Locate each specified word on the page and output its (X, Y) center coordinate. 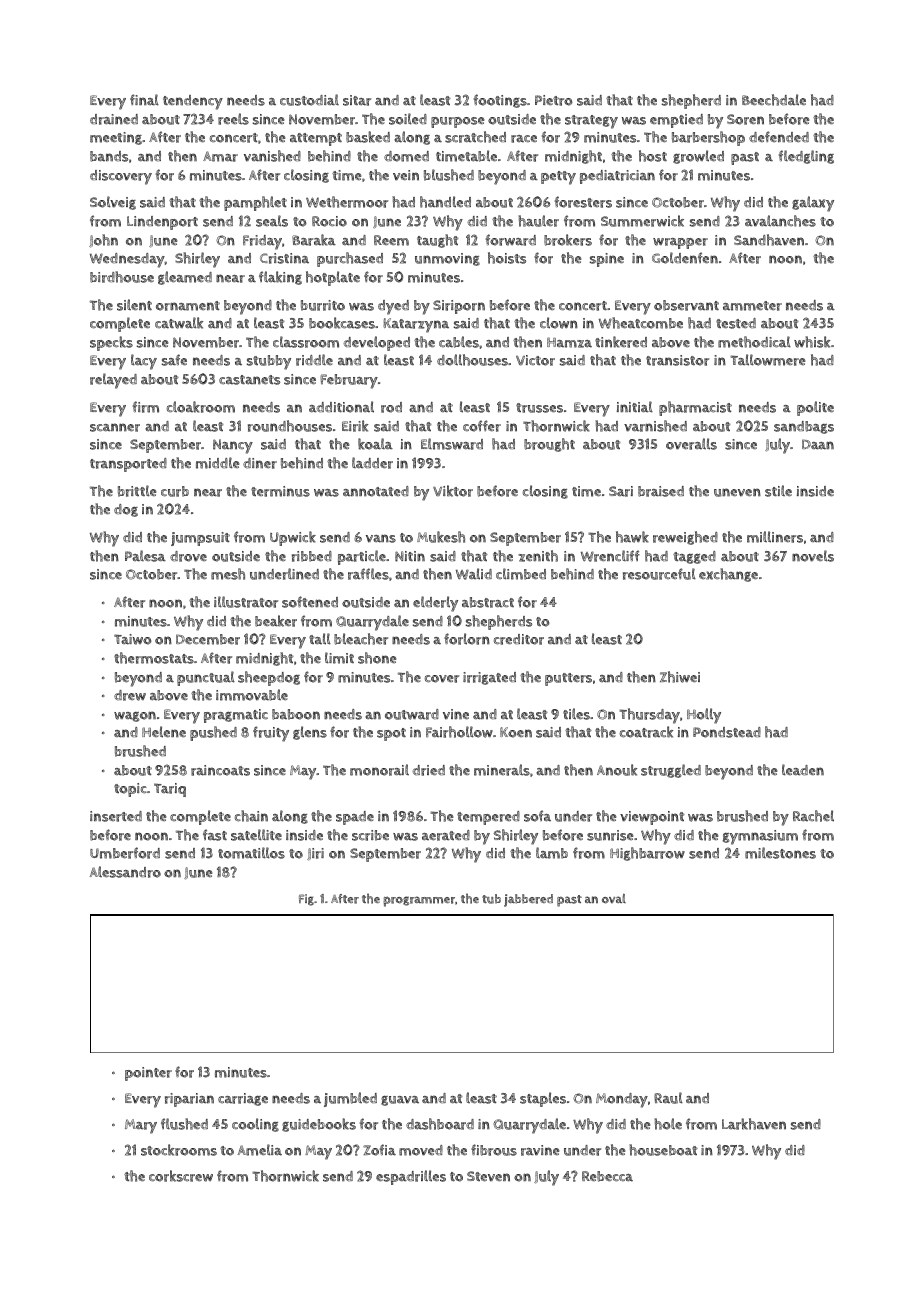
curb (175, 491)
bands (109, 156)
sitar (357, 100)
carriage (243, 1099)
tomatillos (251, 853)
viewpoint (652, 818)
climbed (521, 574)
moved (421, 1150)
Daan (818, 444)
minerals (502, 770)
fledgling (806, 157)
